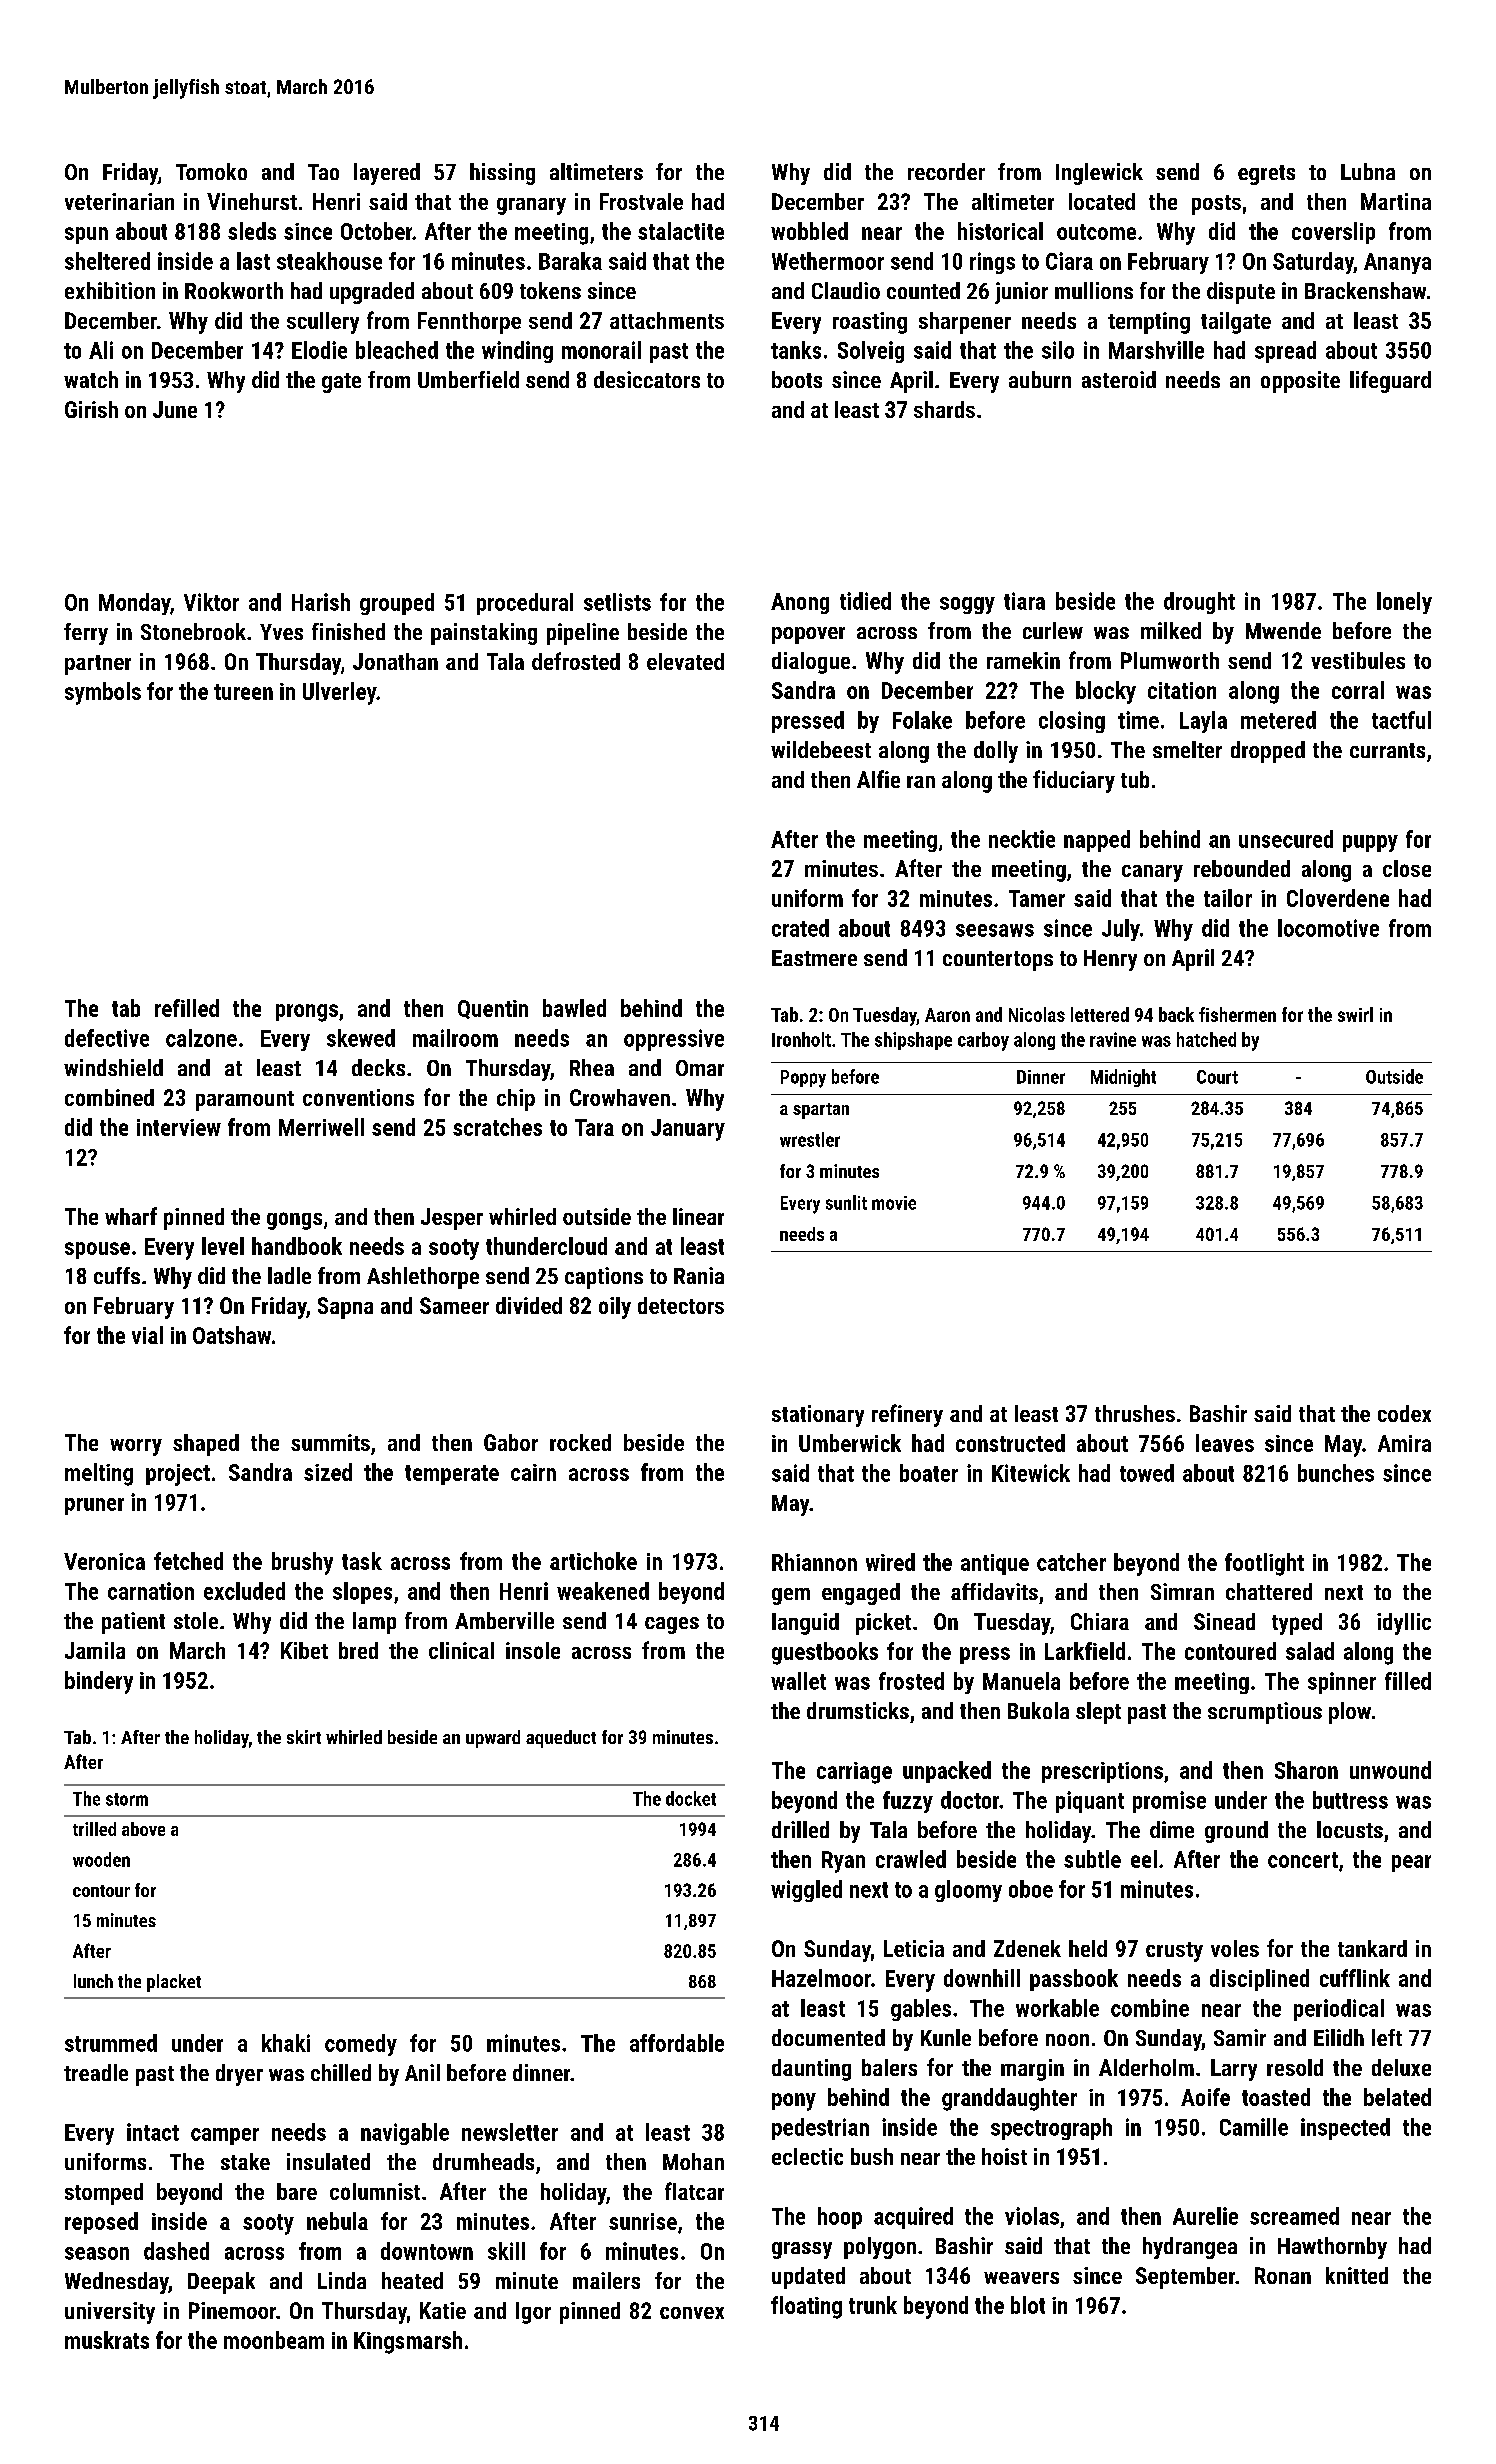 The image size is (1496, 2464). I want to click on Tomoko, so click(211, 171).
